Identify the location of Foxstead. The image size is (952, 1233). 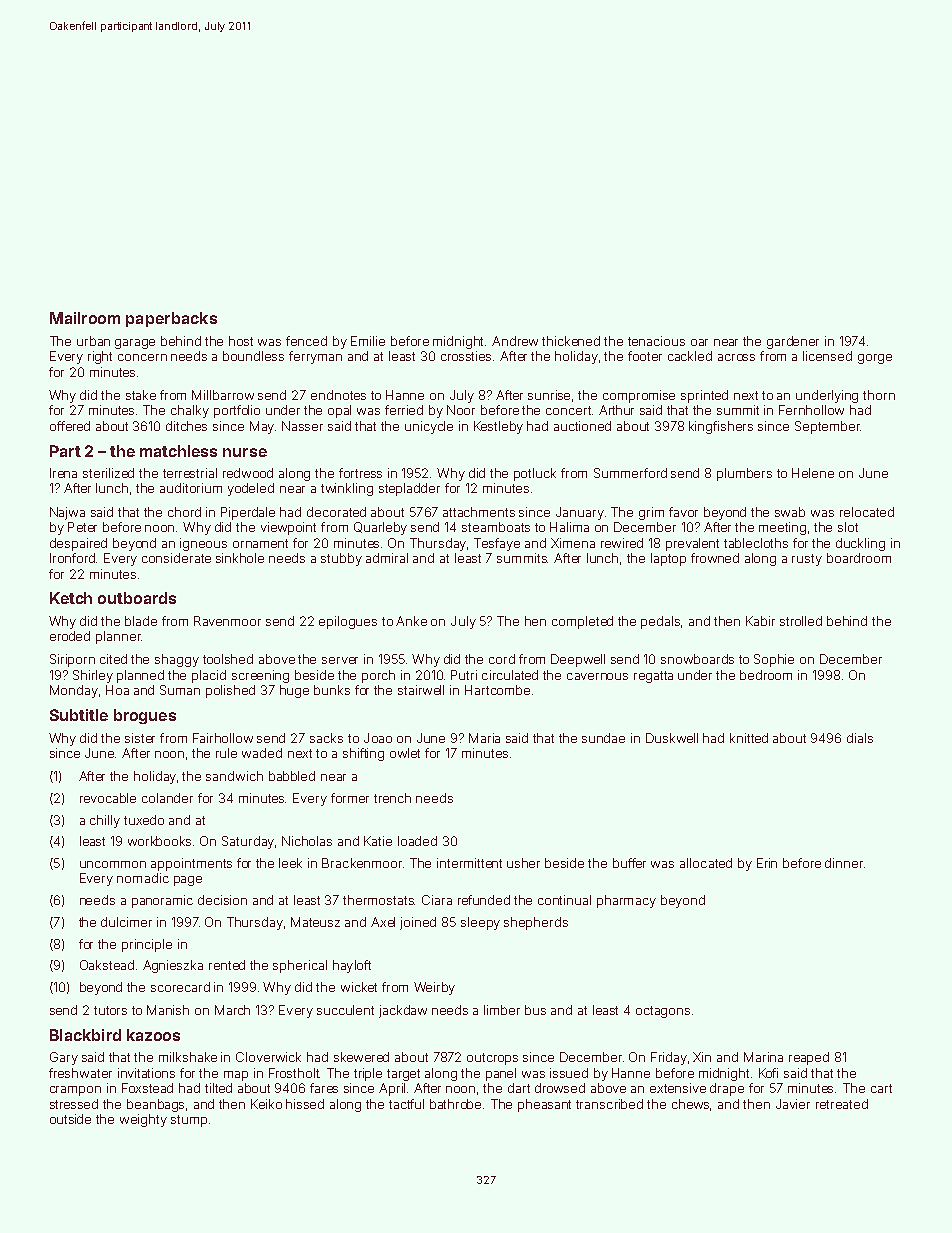
(147, 1088).
